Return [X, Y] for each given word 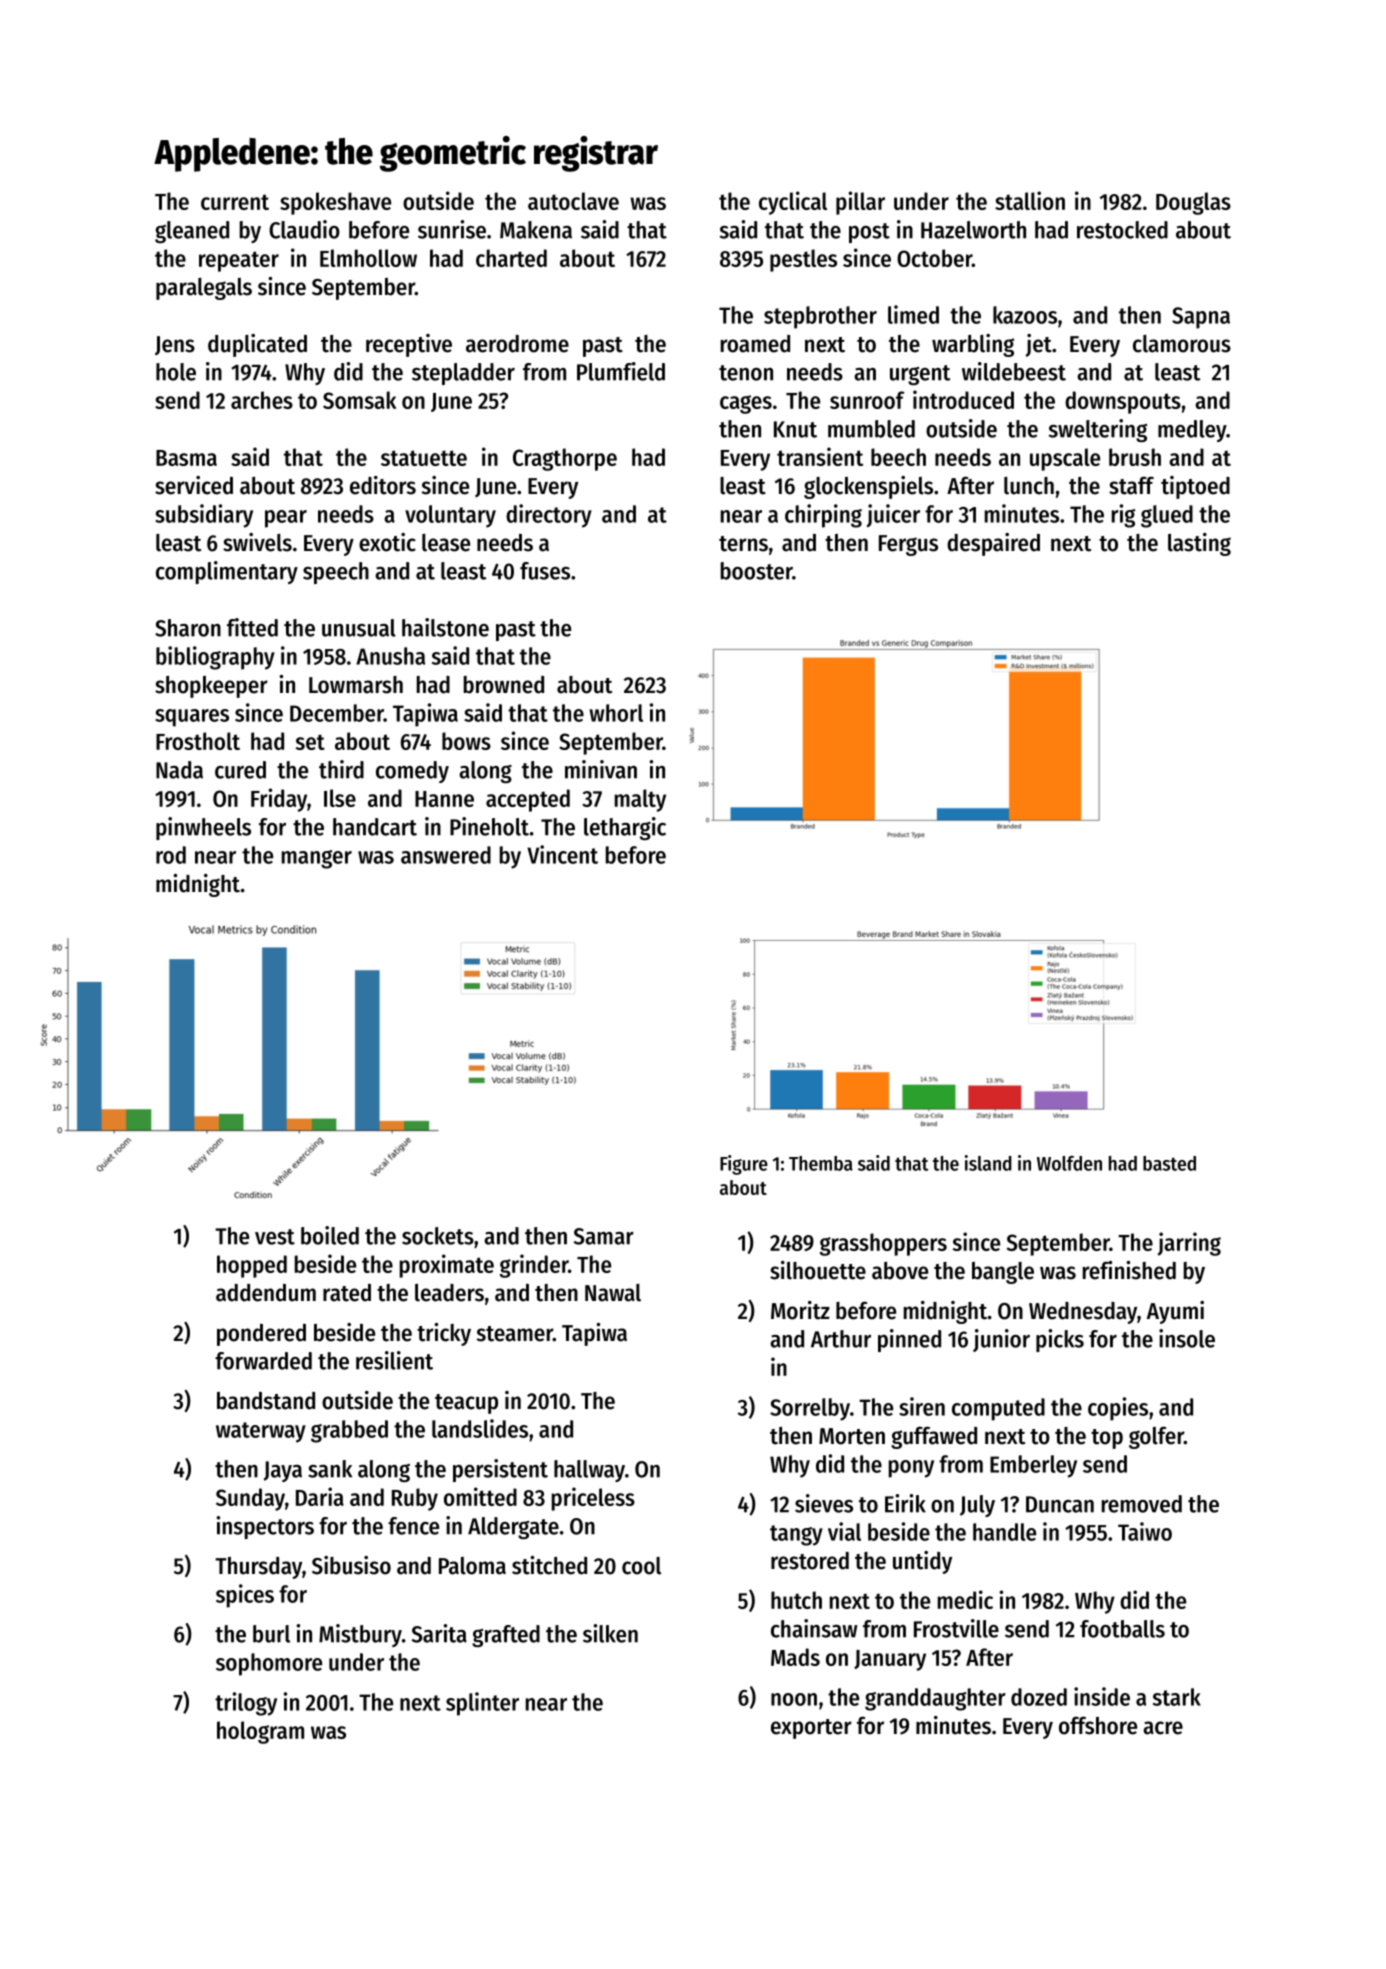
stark [1177, 1697]
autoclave [573, 201]
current [235, 202]
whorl [616, 713]
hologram [260, 1732]
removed [1142, 1504]
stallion [1030, 200]
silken [610, 1633]
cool [641, 1566]
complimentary [227, 572]
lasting [1199, 544]
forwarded [263, 1361]
